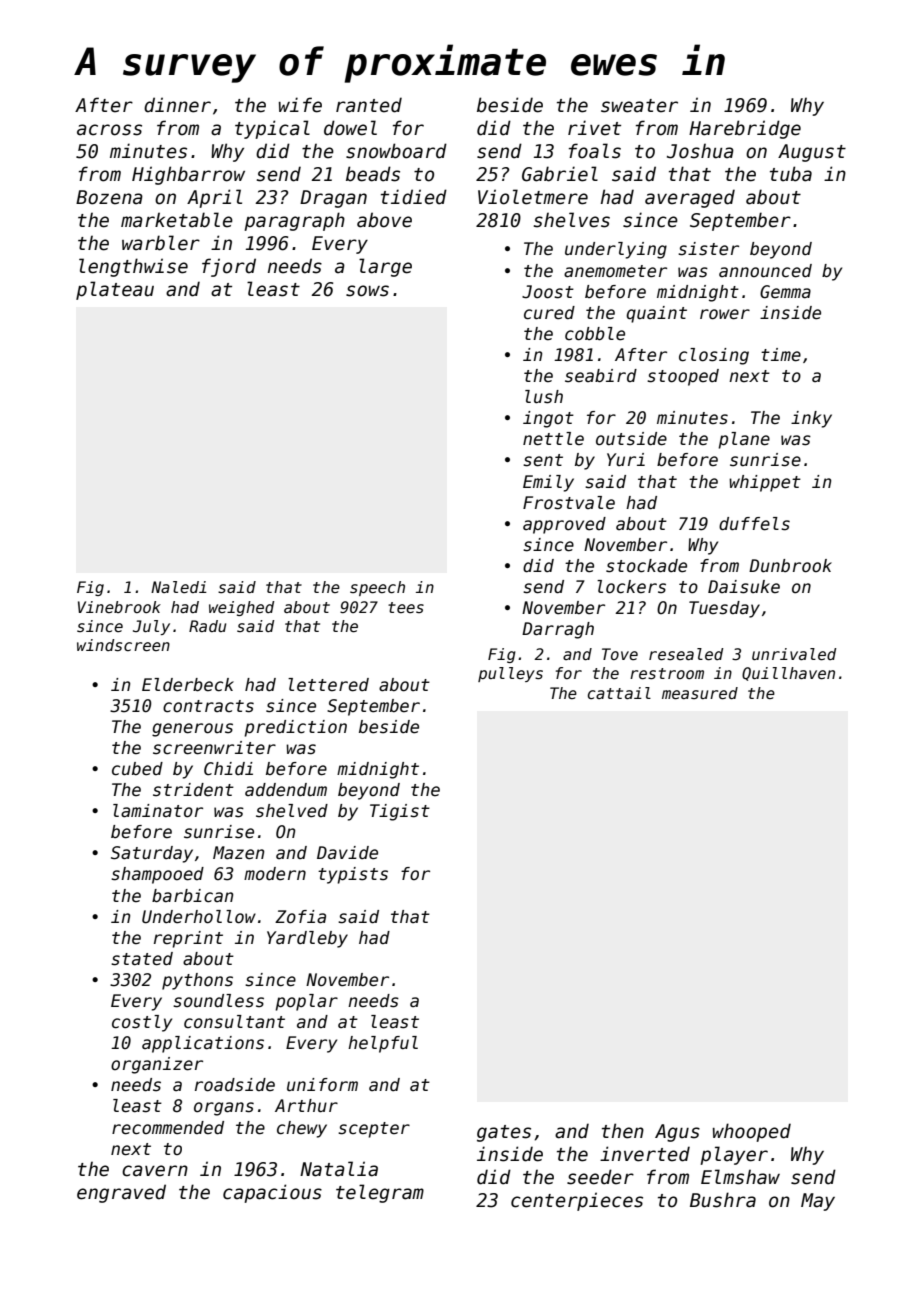  I want to click on Naledi, so click(179, 587).
